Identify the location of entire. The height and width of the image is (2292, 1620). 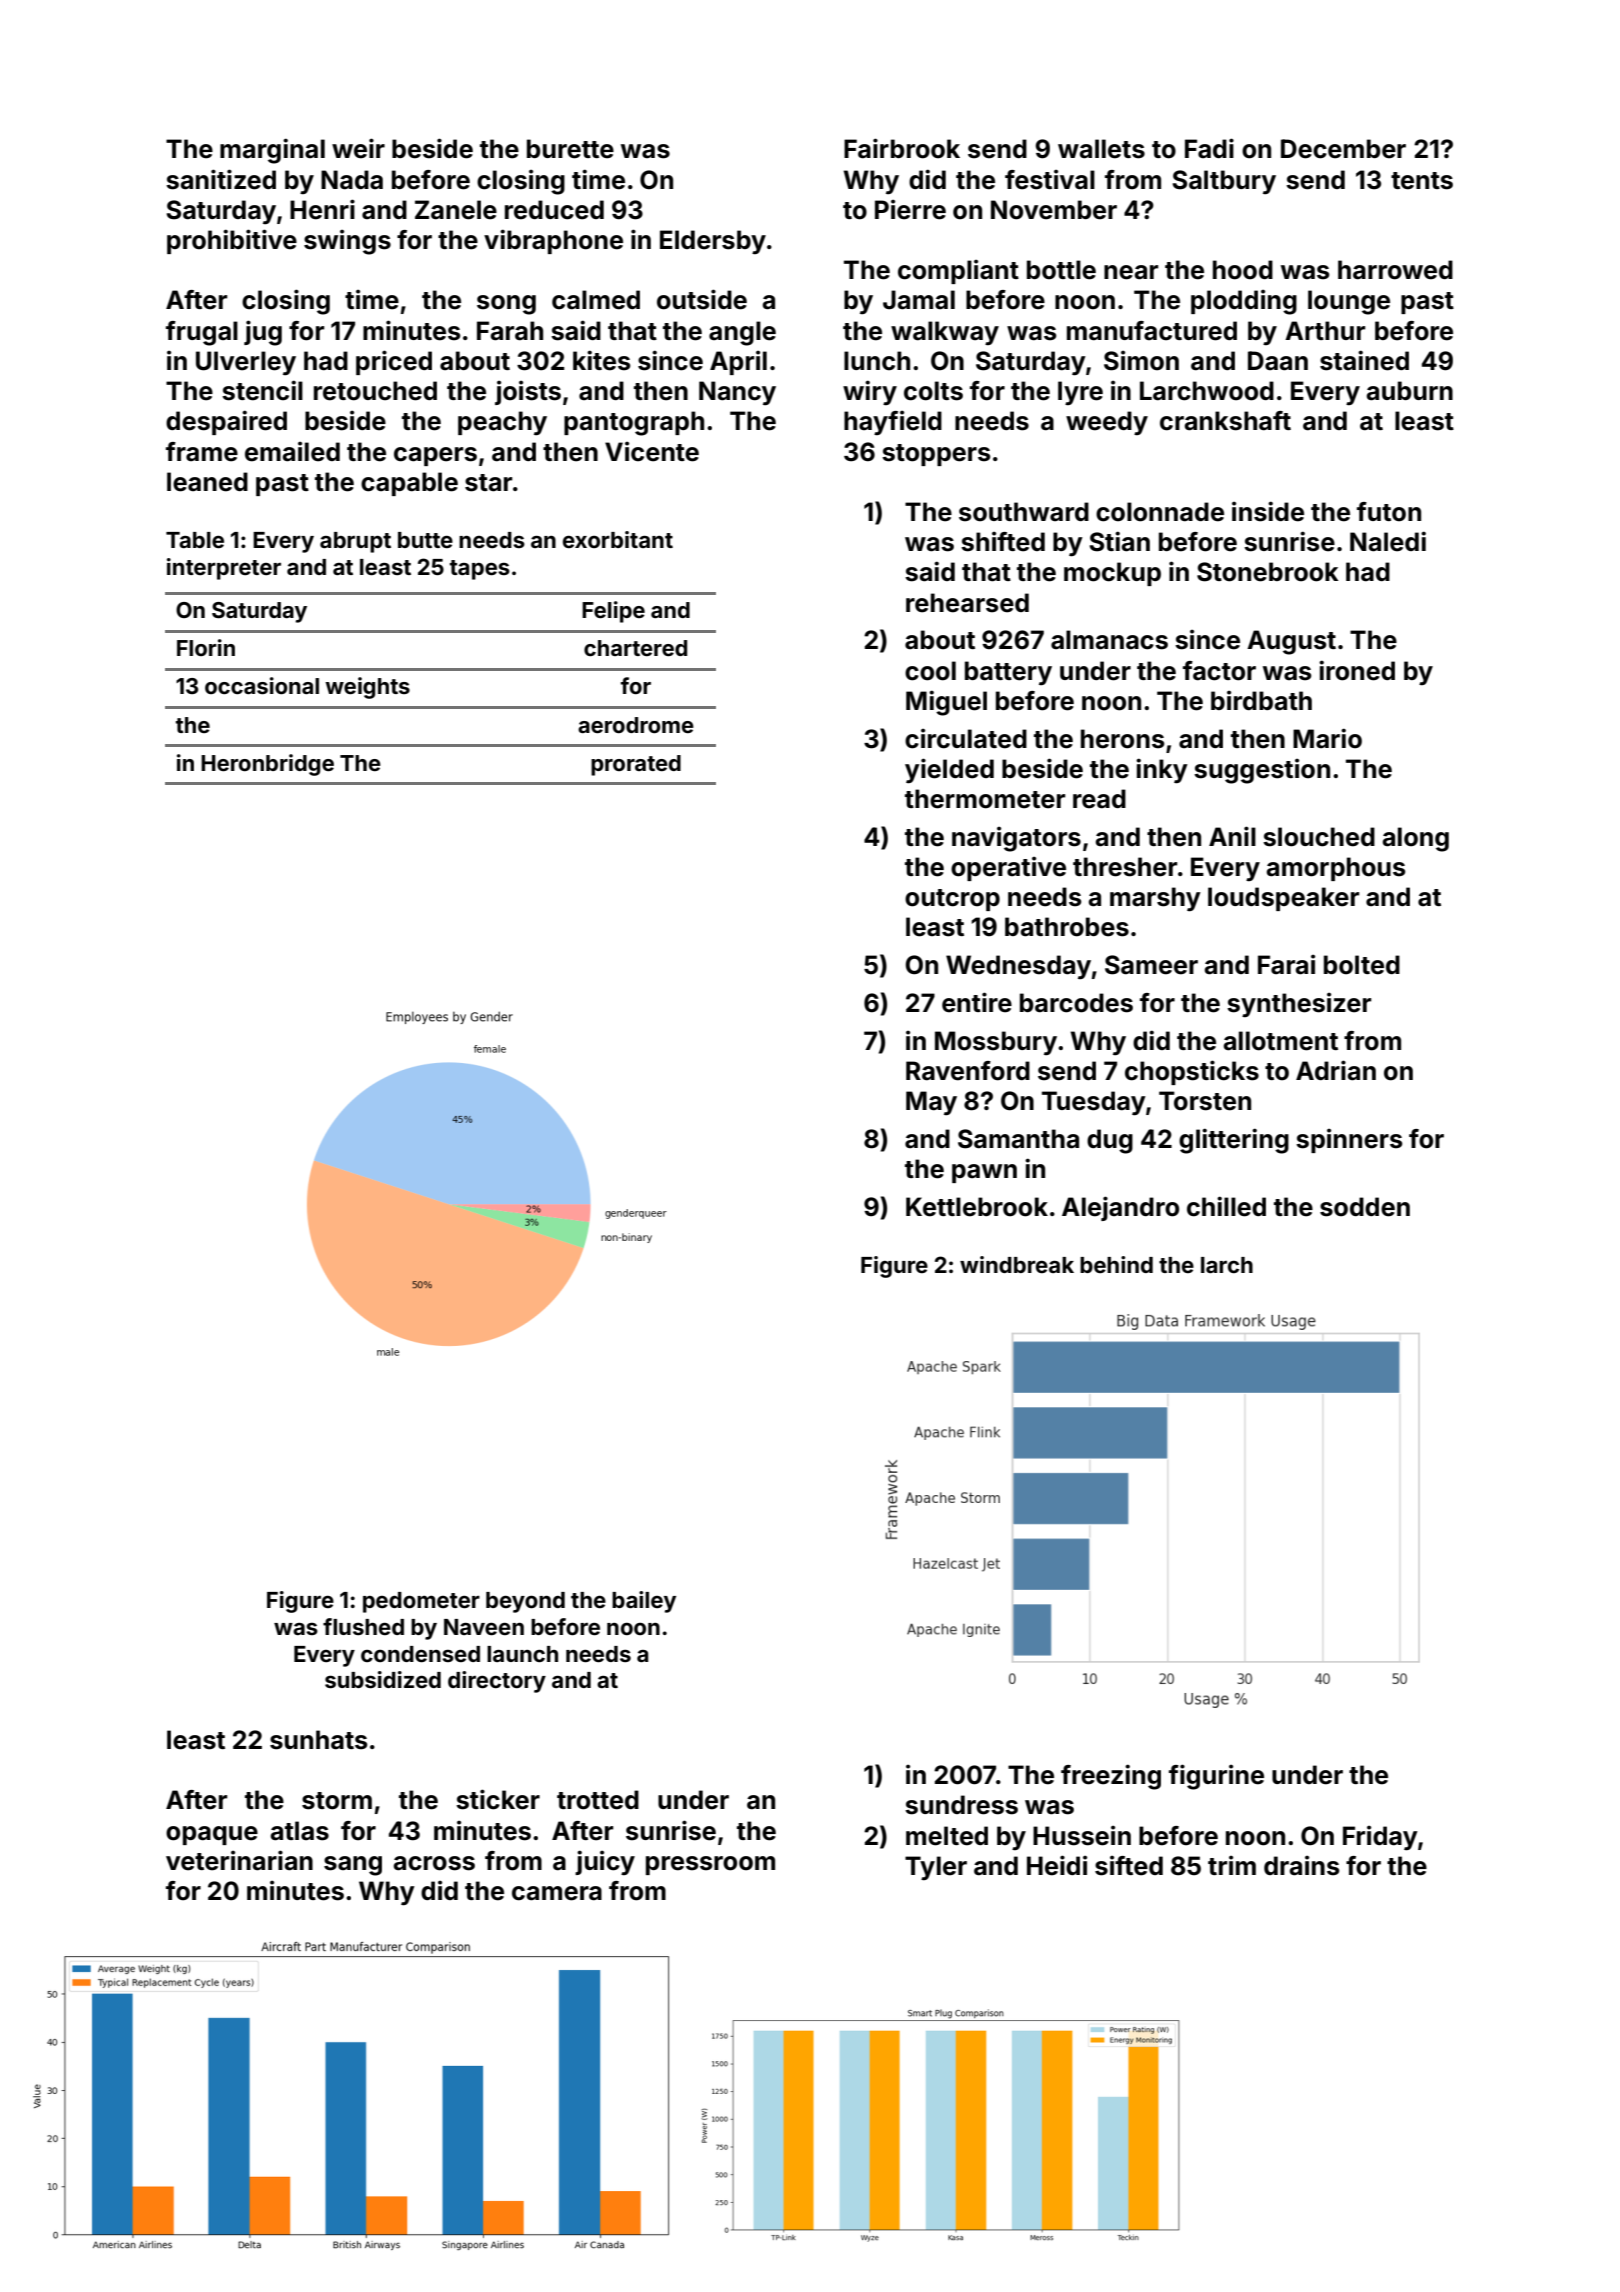
(977, 1002).
